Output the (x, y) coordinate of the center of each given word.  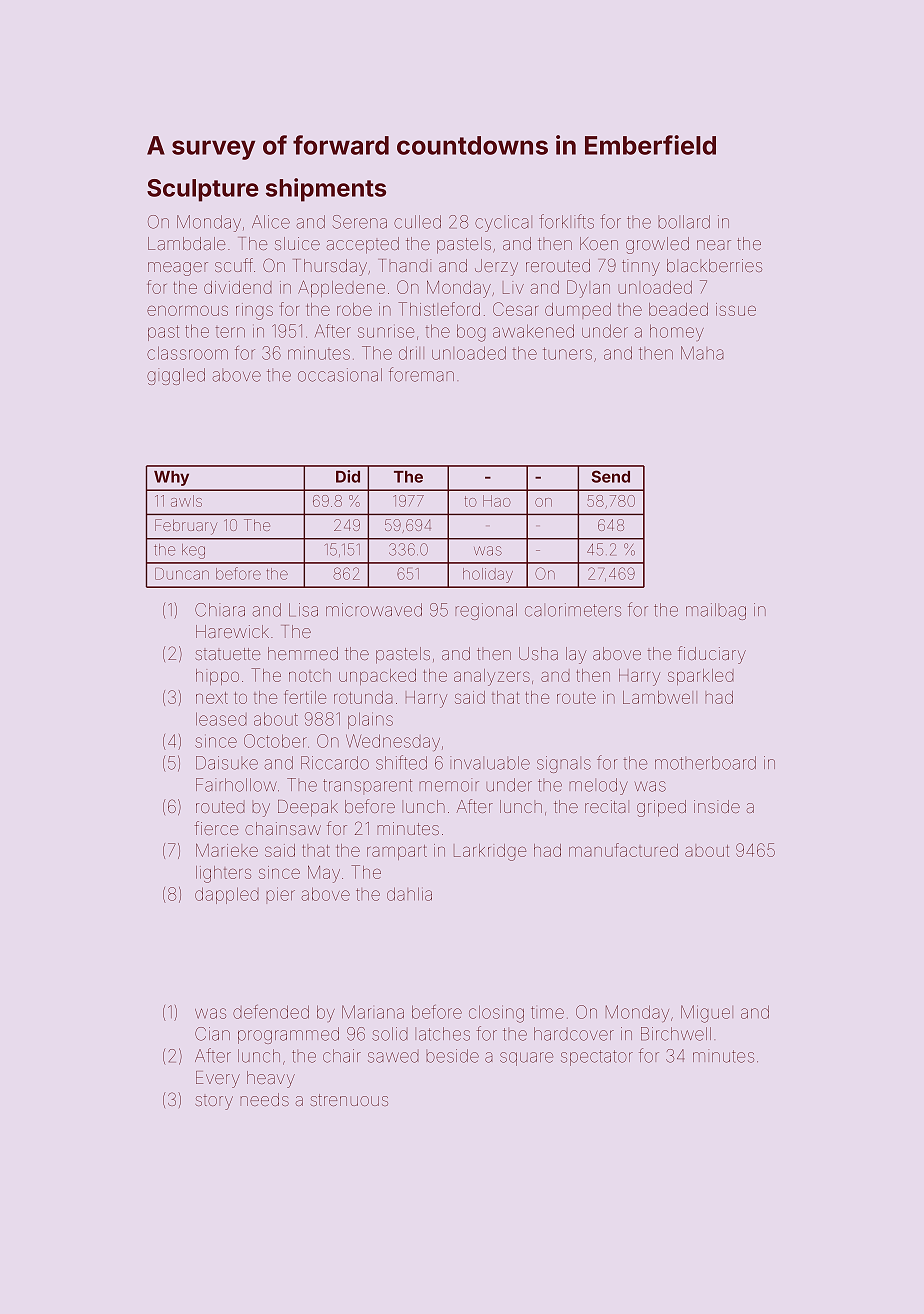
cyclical (503, 223)
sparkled (701, 677)
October (275, 741)
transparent (367, 786)
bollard (684, 222)
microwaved (374, 610)
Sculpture (203, 190)
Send (610, 476)
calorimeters (573, 610)
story (214, 1103)
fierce (216, 828)
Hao (497, 501)
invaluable (490, 763)
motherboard (705, 763)
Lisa (303, 610)
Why (171, 478)
